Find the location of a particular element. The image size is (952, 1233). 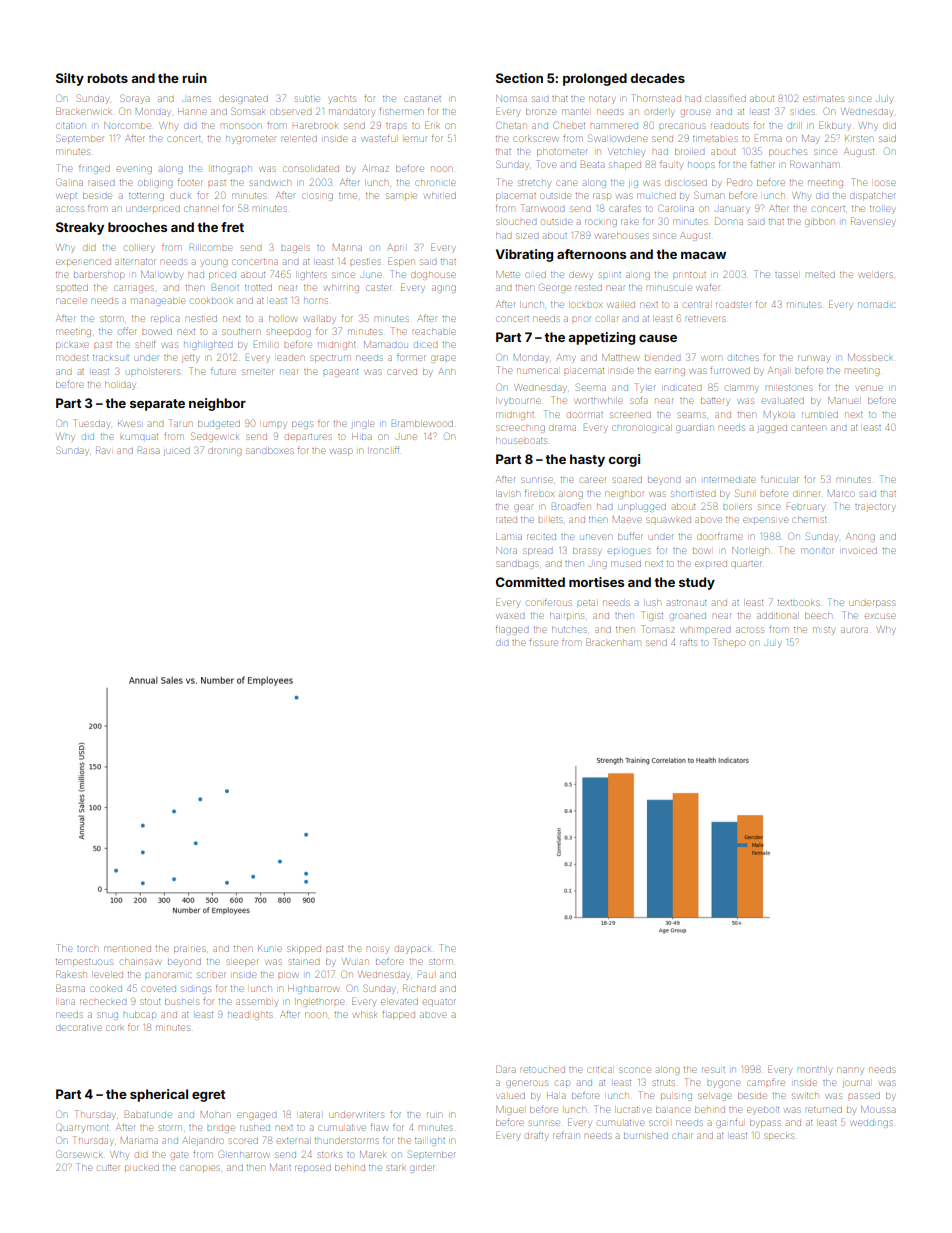

Brackenham is located at coordinates (613, 642).
